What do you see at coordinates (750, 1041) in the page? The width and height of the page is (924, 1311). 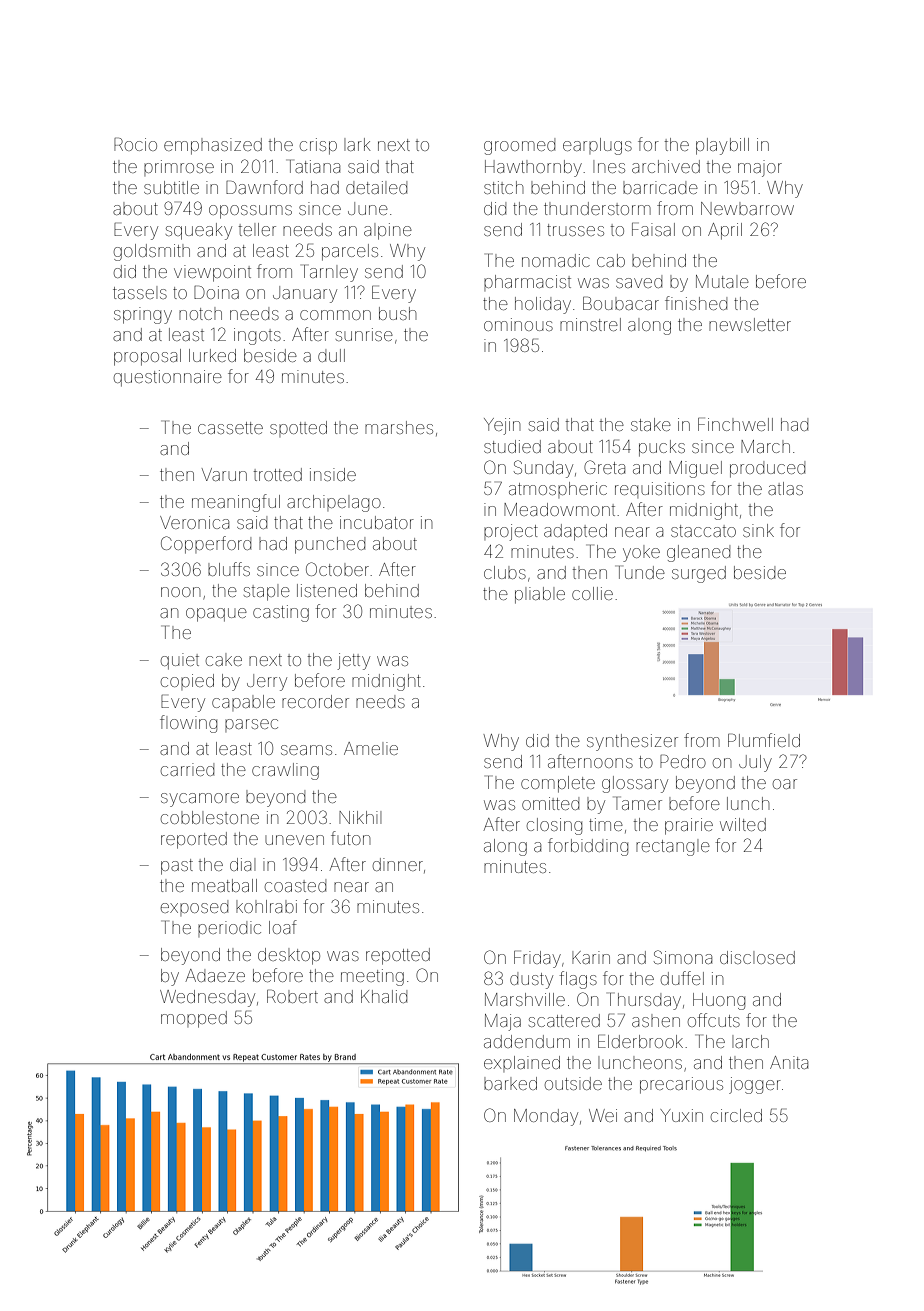 I see `larch` at bounding box center [750, 1041].
